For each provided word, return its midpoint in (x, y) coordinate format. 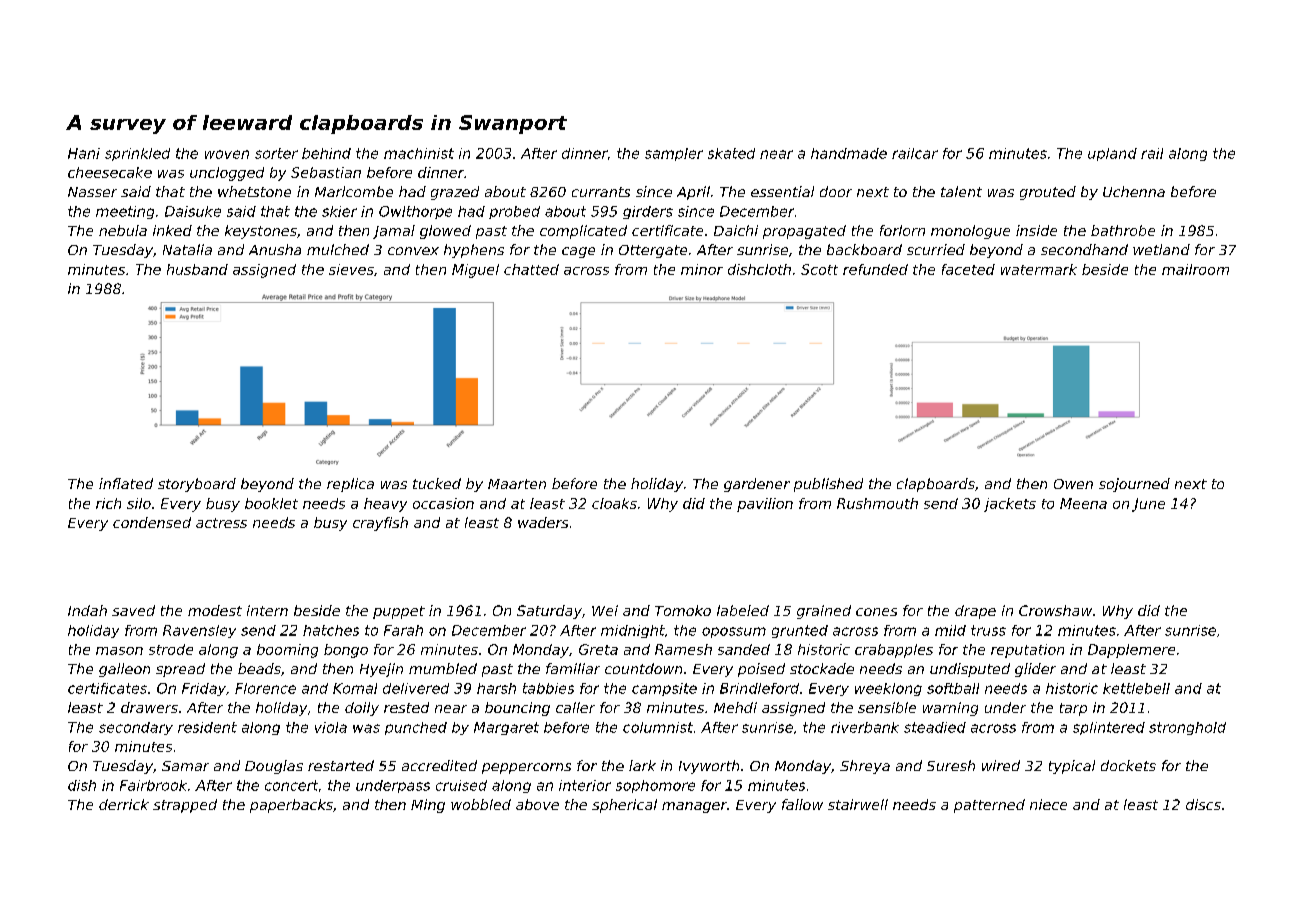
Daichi (736, 230)
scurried (936, 249)
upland (1112, 154)
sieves (351, 269)
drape (975, 612)
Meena (1083, 503)
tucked (437, 483)
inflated (126, 483)
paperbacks (291, 806)
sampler (674, 154)
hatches (331, 630)
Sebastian (326, 172)
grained (824, 612)
